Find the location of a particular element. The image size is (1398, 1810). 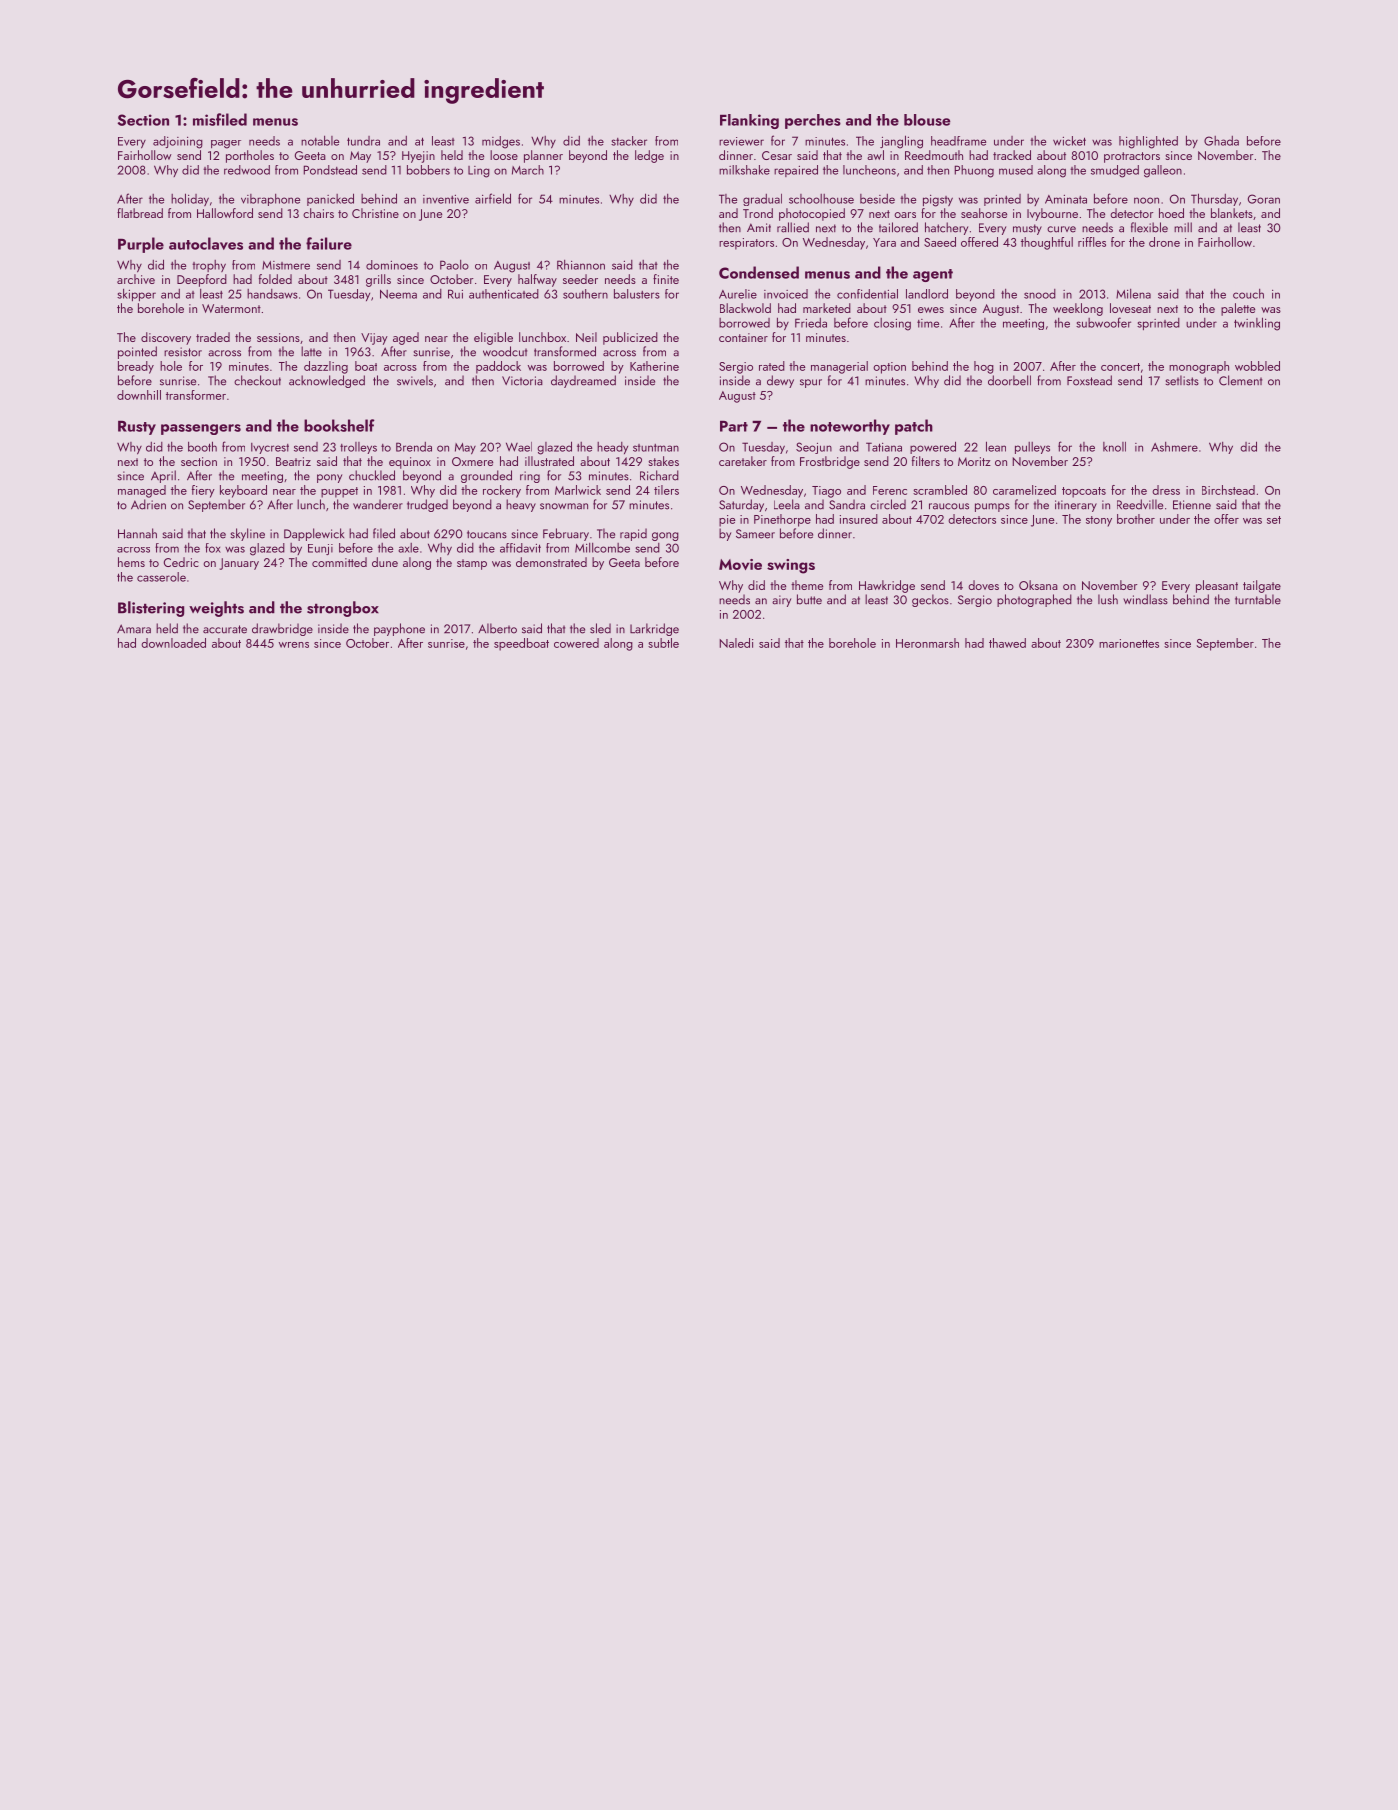

Ashmere is located at coordinates (1174, 447).
